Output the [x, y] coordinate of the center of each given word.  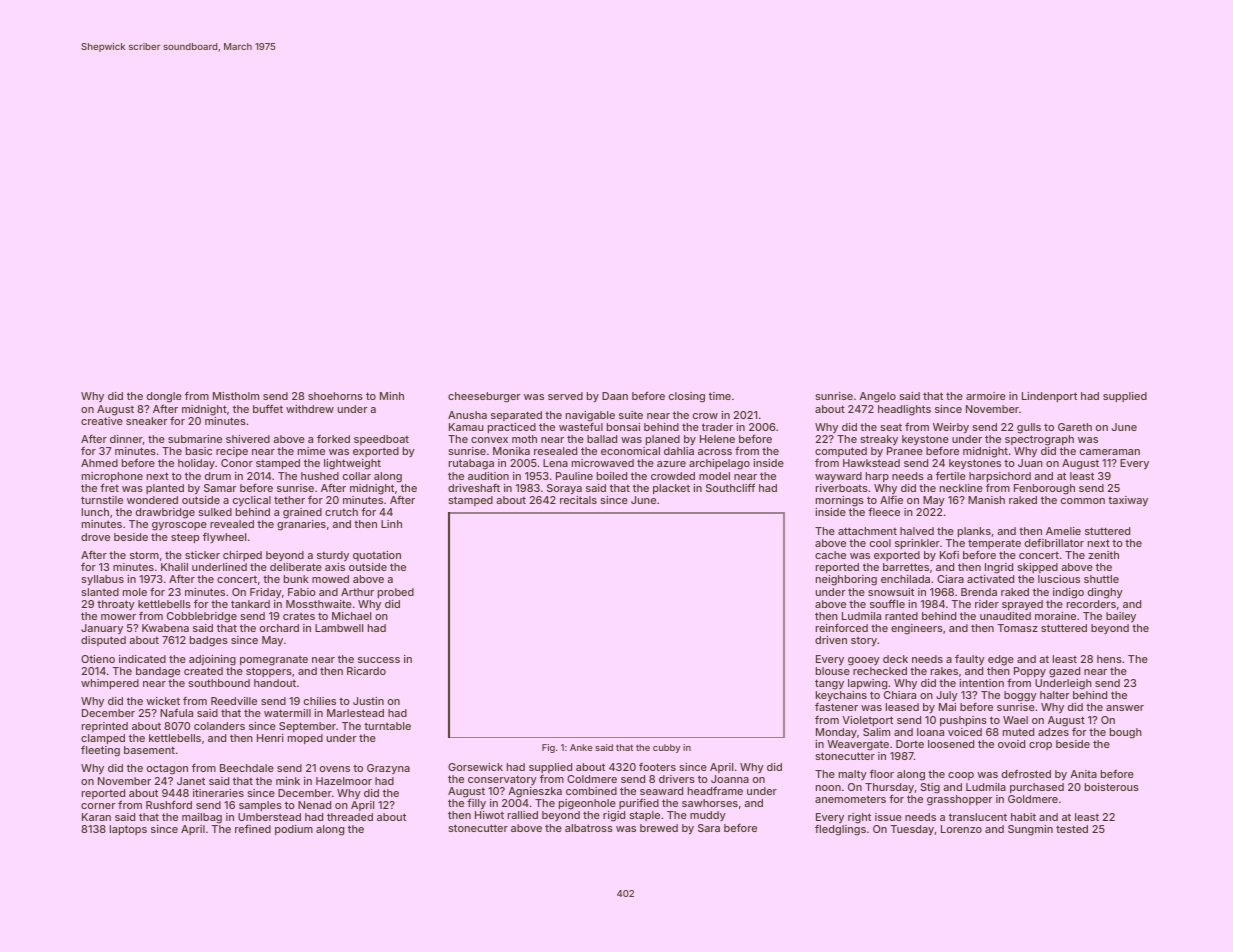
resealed [555, 451]
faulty [970, 660]
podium [294, 830]
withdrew [310, 409]
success [379, 660]
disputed [103, 641]
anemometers [850, 799]
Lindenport [1049, 397]
